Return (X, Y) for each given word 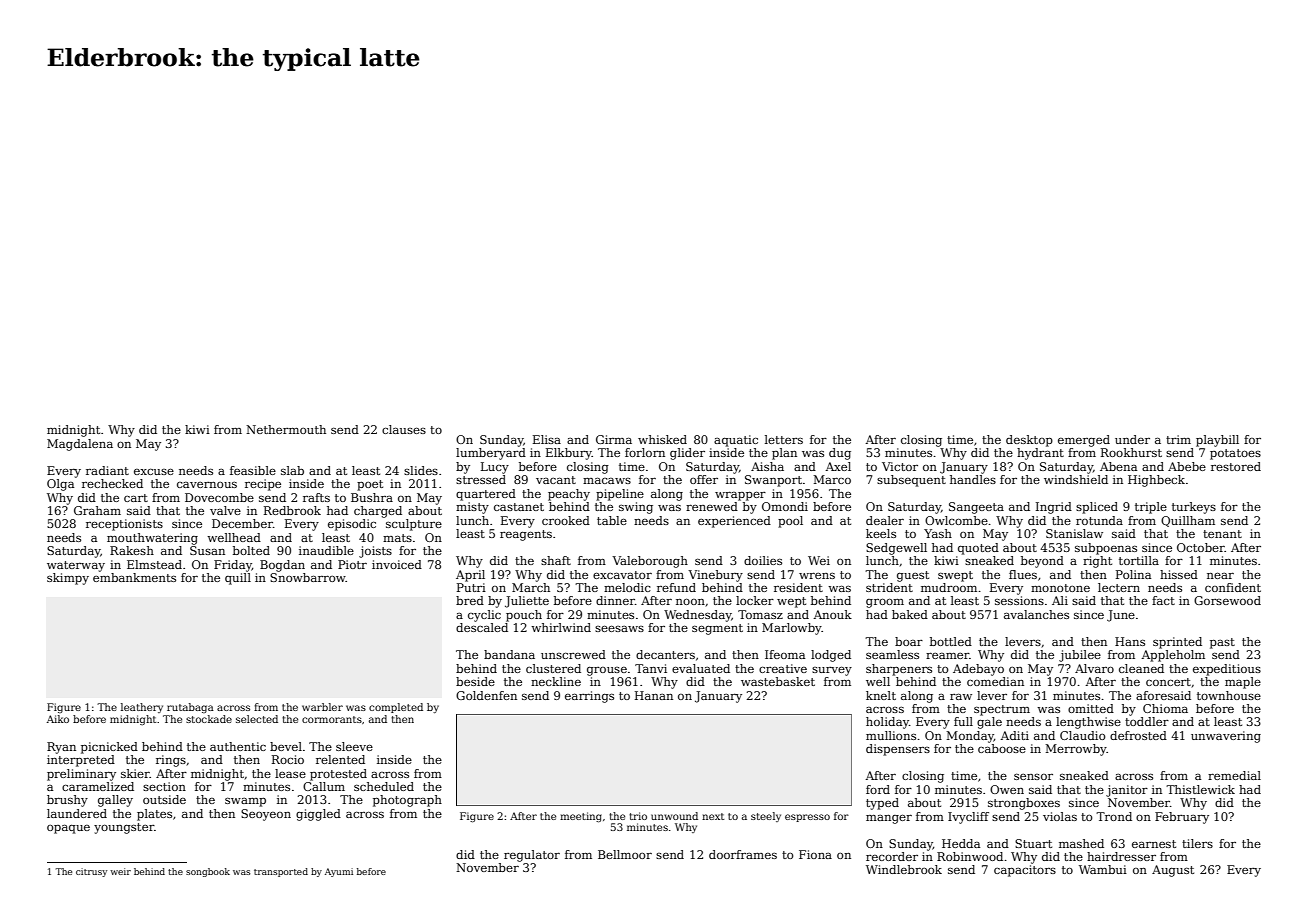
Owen (1007, 789)
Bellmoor (625, 854)
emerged (1084, 441)
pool (790, 522)
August (1173, 871)
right (1097, 562)
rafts (316, 497)
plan (784, 454)
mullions (891, 735)
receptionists (124, 525)
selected (257, 719)
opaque (68, 829)
